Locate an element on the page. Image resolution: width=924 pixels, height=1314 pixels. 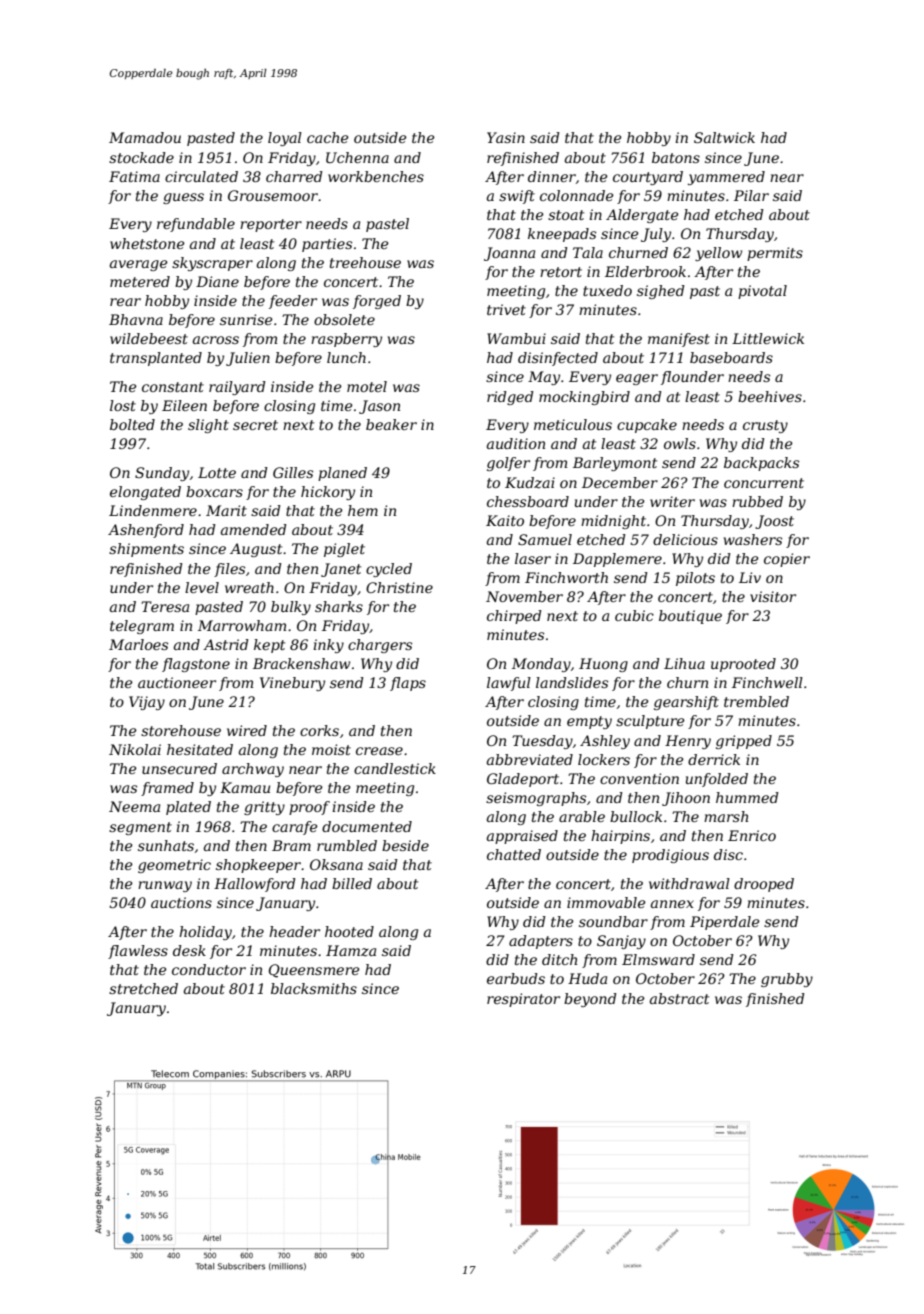
Jason is located at coordinates (379, 407).
